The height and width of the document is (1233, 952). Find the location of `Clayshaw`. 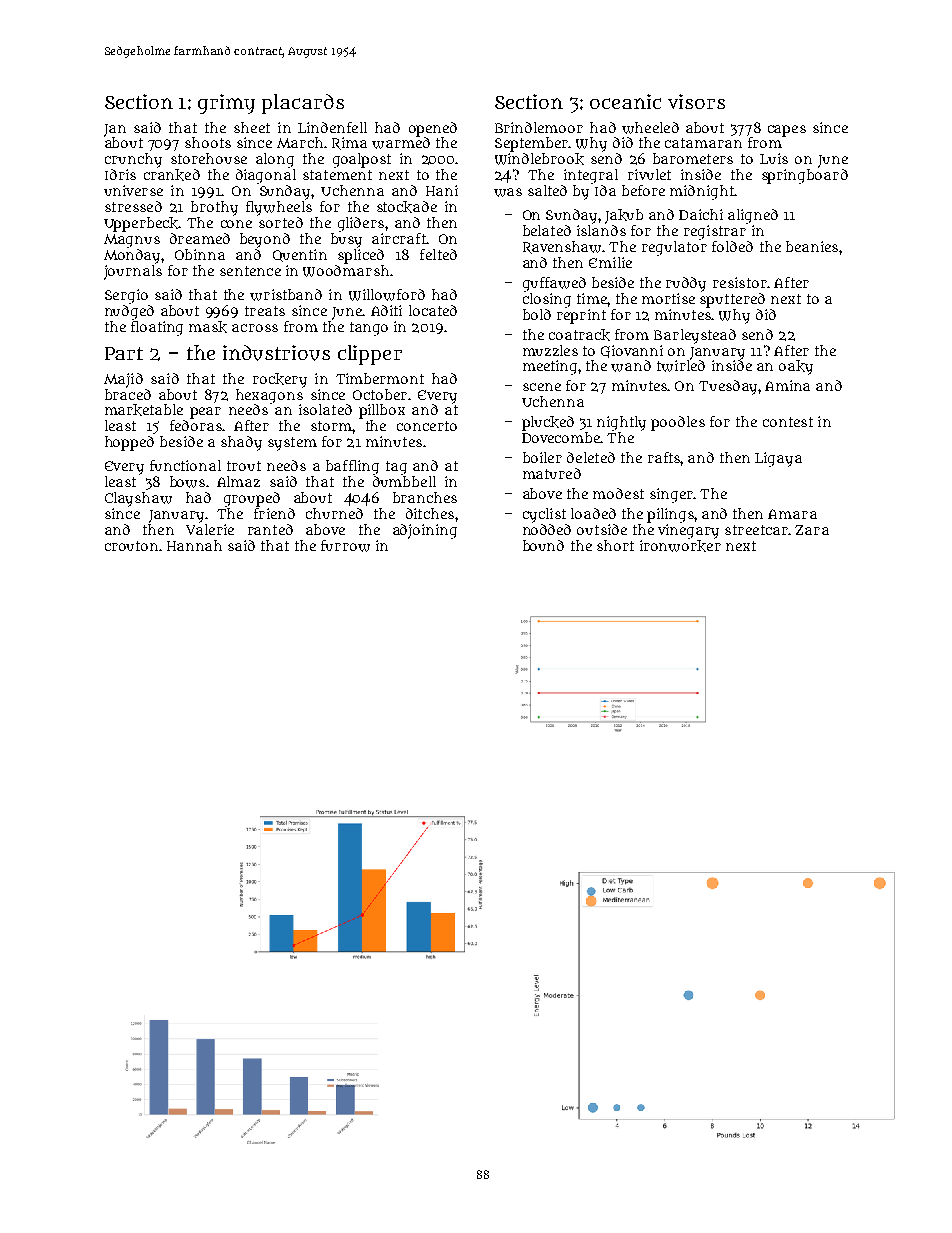

Clayshaw is located at coordinates (138, 499).
